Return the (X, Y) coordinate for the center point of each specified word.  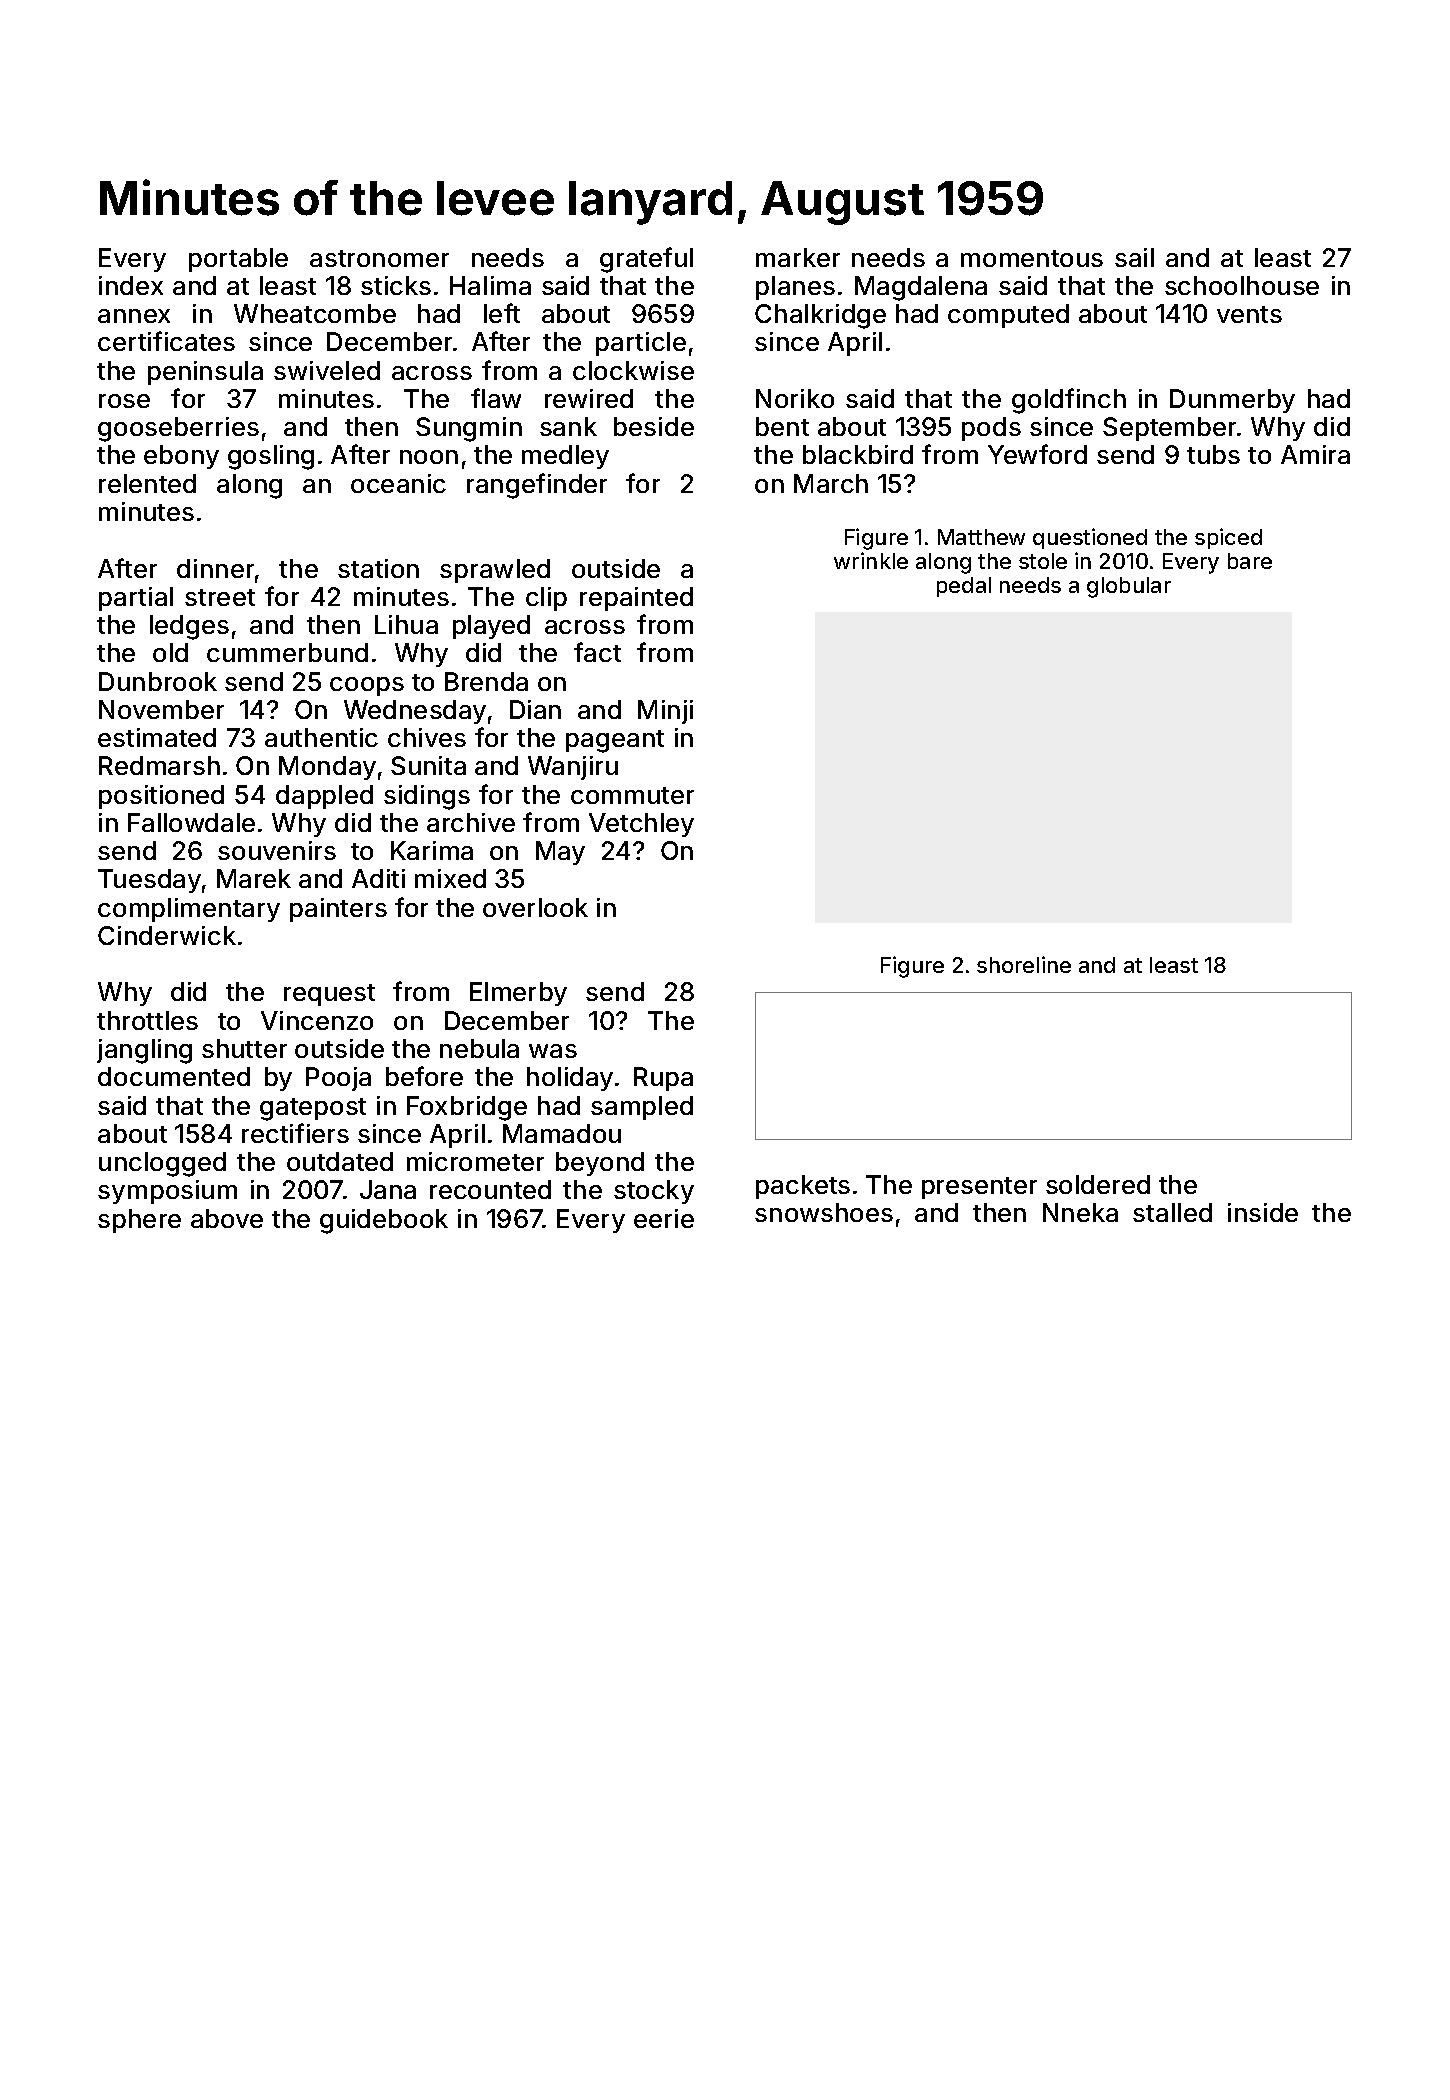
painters (338, 910)
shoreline (1024, 964)
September (1169, 429)
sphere (139, 1221)
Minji (665, 712)
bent (782, 426)
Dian (535, 709)
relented (147, 483)
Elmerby (518, 994)
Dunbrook (158, 681)
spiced (1228, 538)
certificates (166, 341)
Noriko (795, 398)
